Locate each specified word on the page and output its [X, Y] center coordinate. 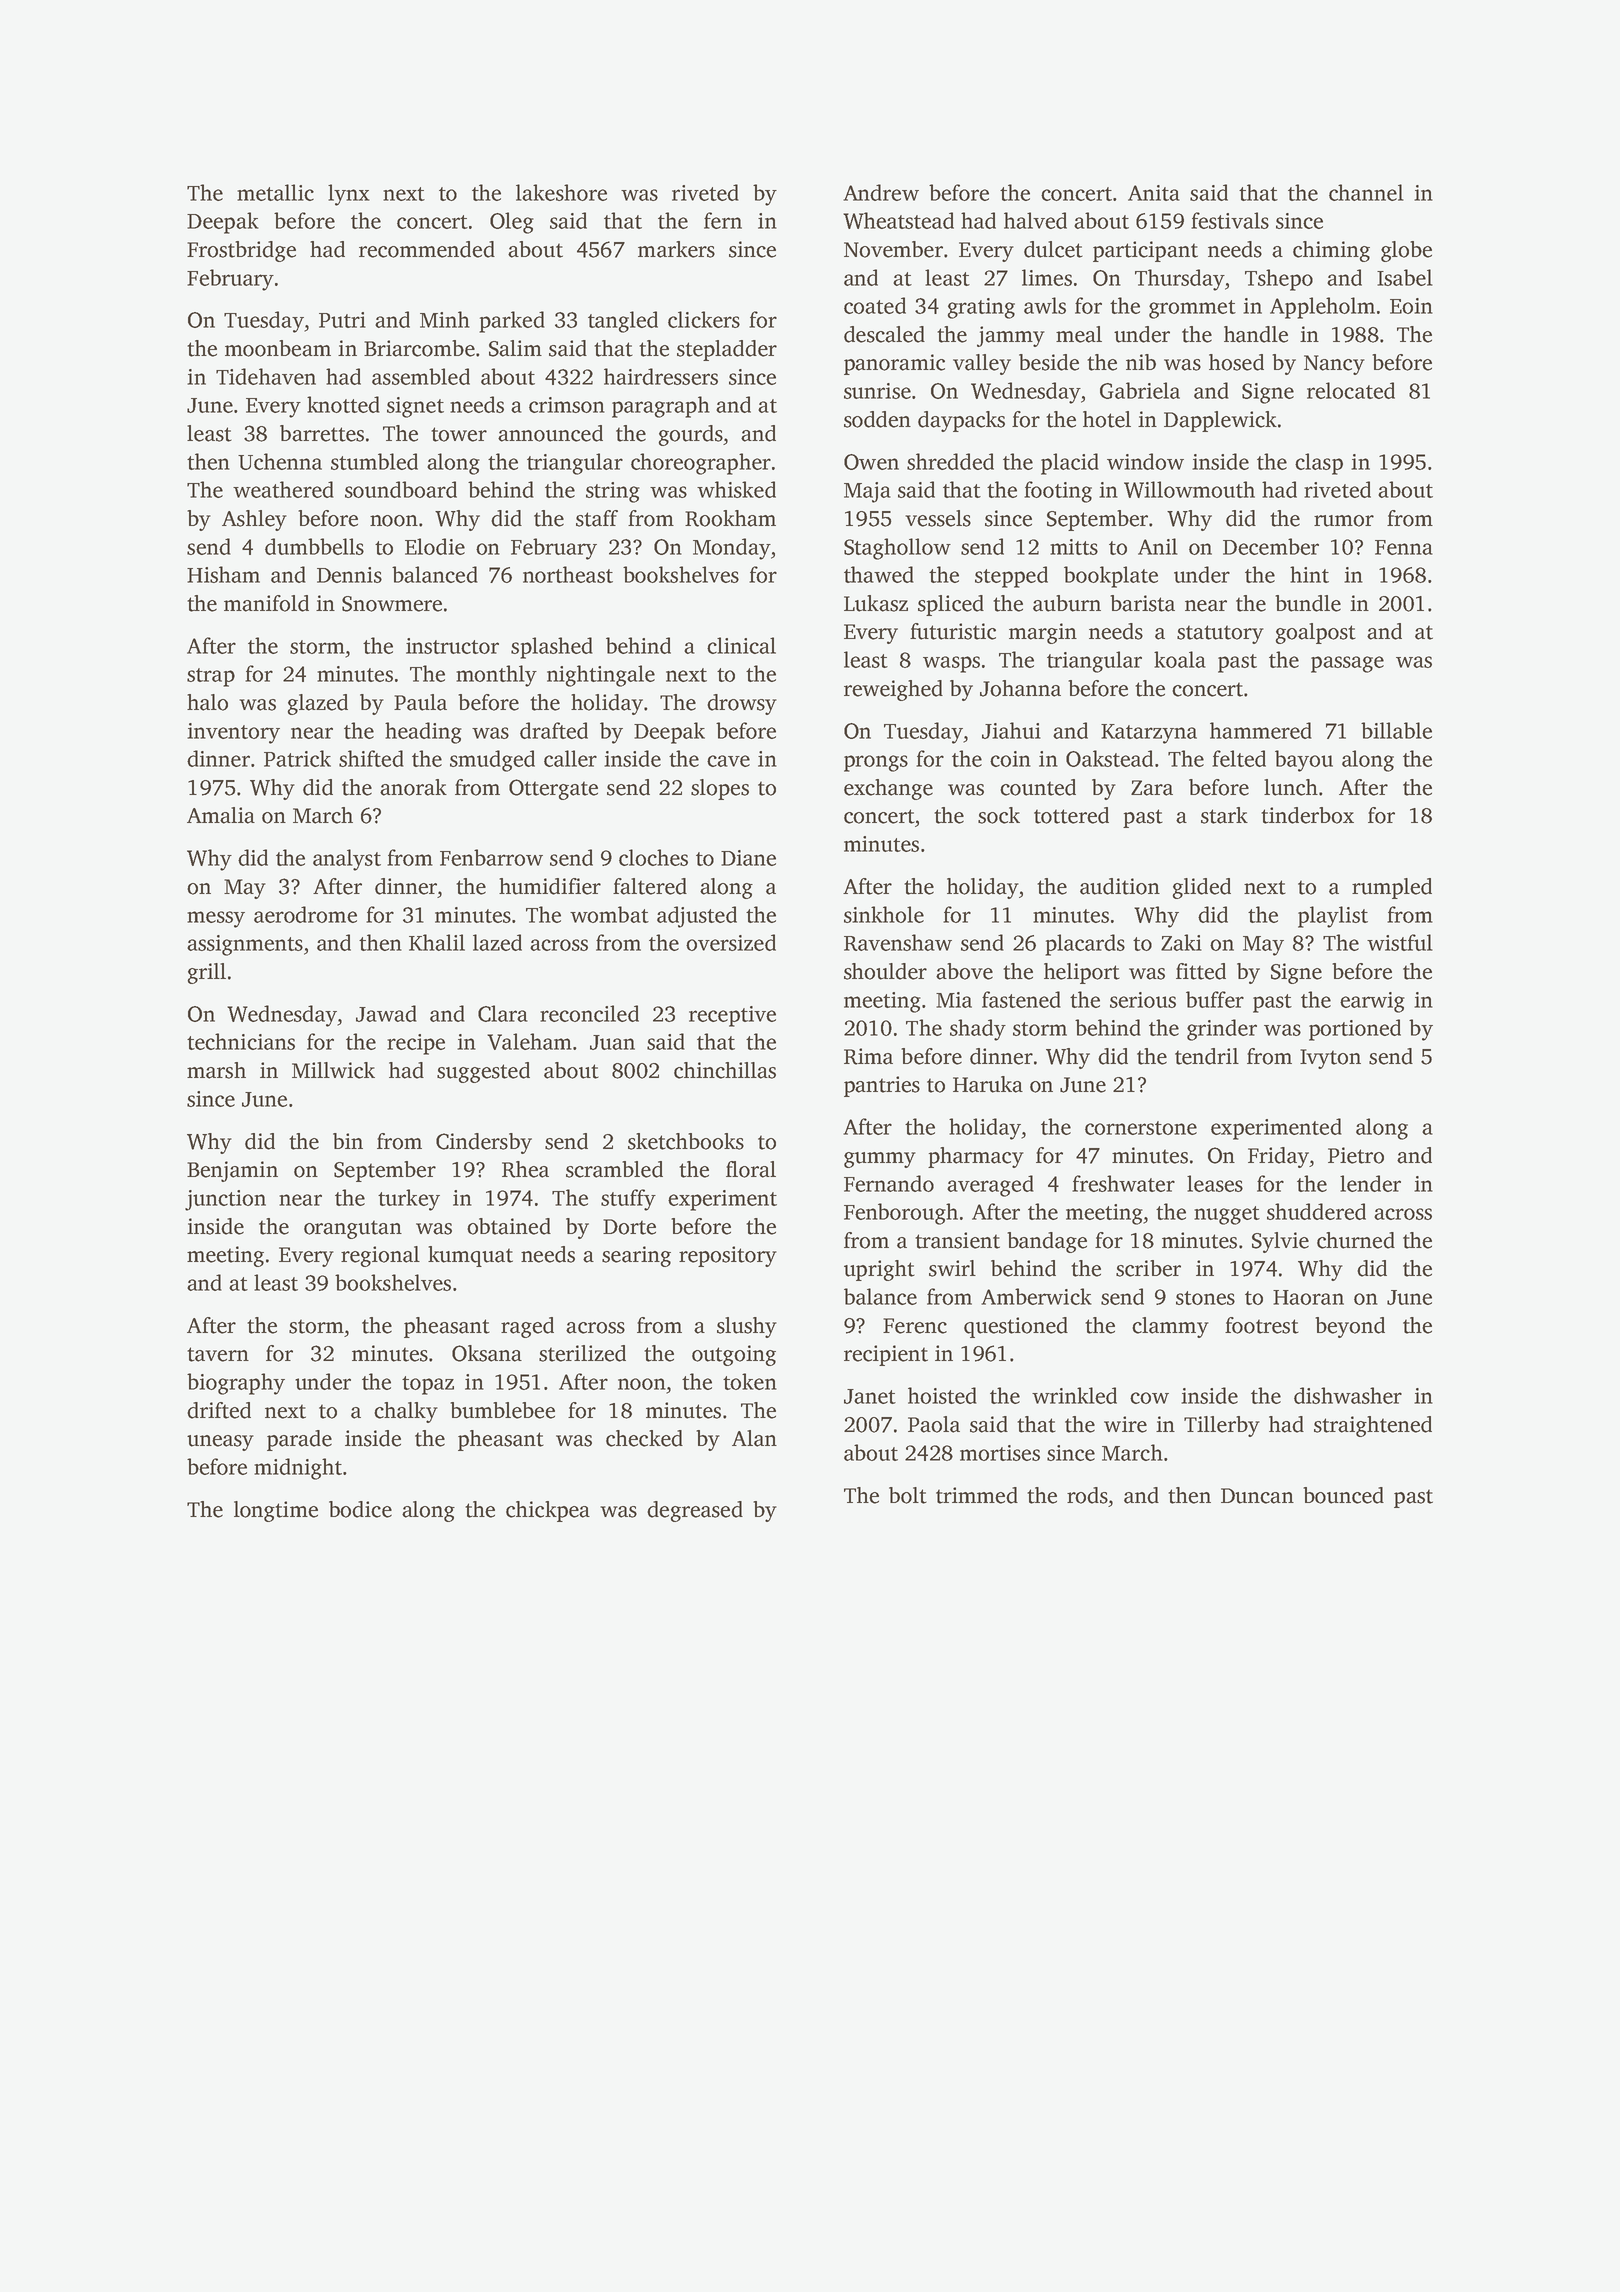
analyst [347, 860]
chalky [406, 1412]
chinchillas [725, 1070]
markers [676, 249]
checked [644, 1438]
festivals [1230, 220]
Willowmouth [1189, 489]
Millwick [333, 1070]
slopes [720, 789]
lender [1370, 1183]
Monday [732, 549]
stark [1224, 815]
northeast [568, 574]
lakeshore [561, 192]
